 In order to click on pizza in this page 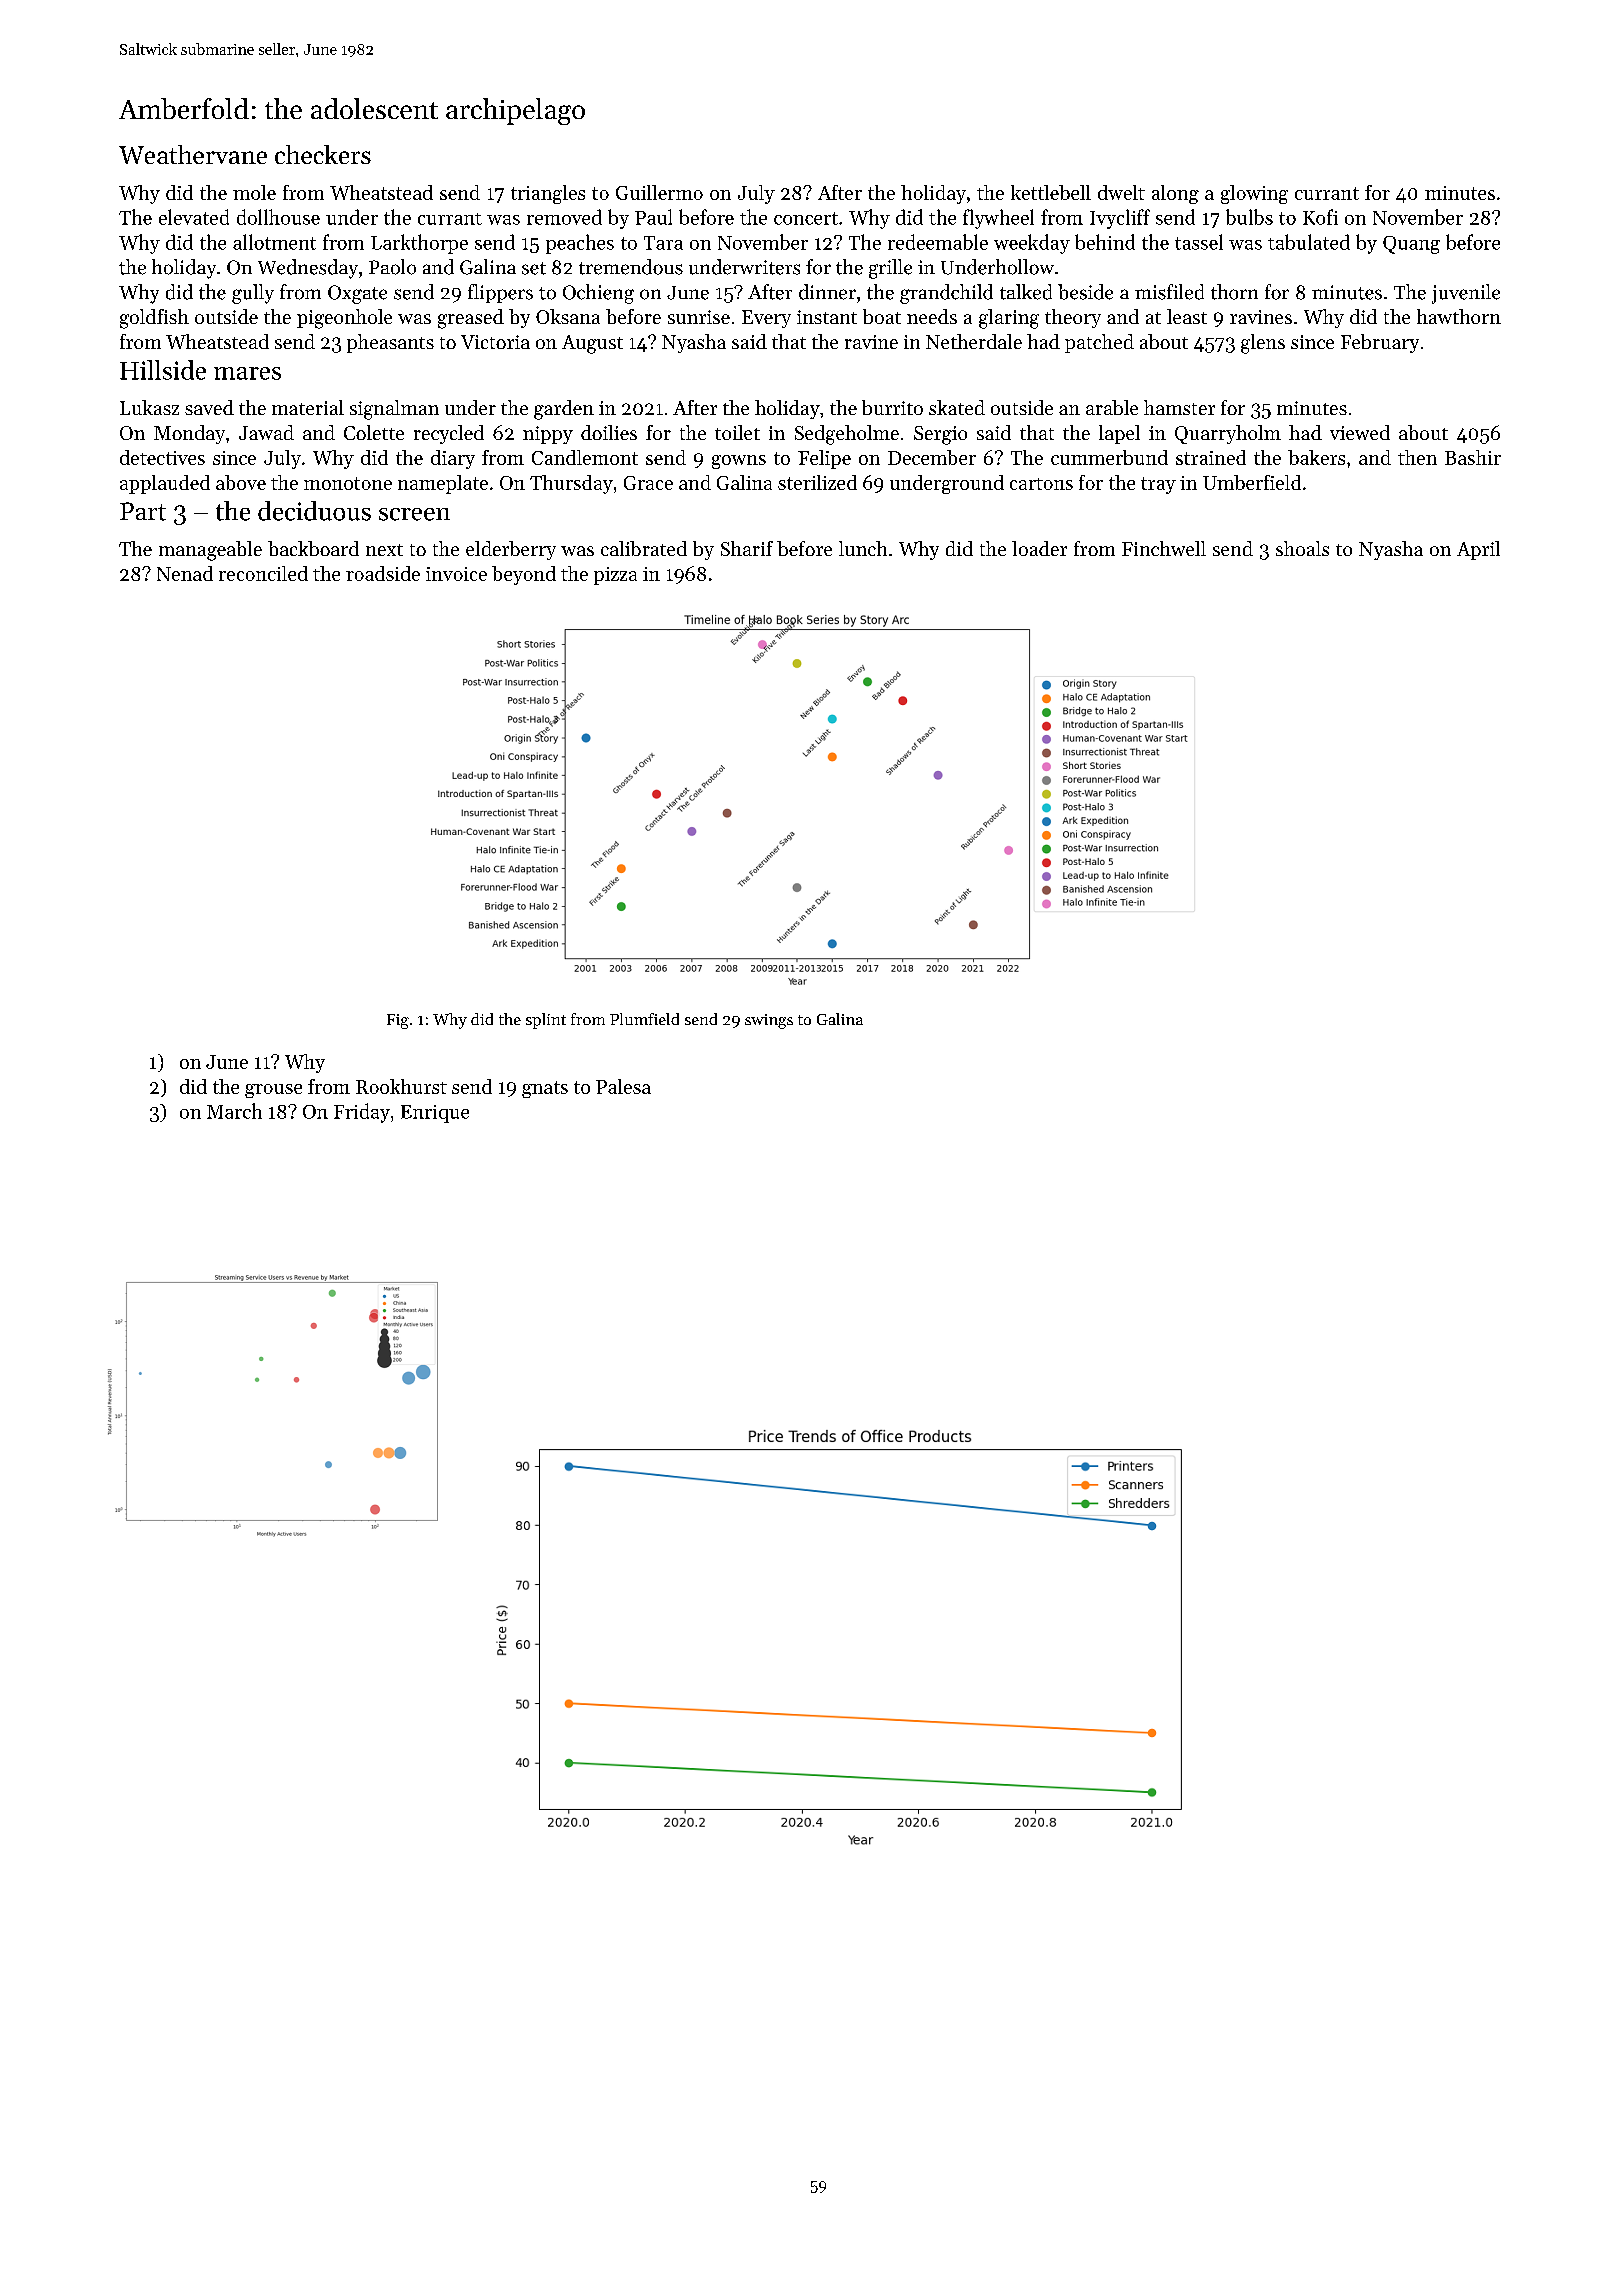, I will do `click(615, 576)`.
